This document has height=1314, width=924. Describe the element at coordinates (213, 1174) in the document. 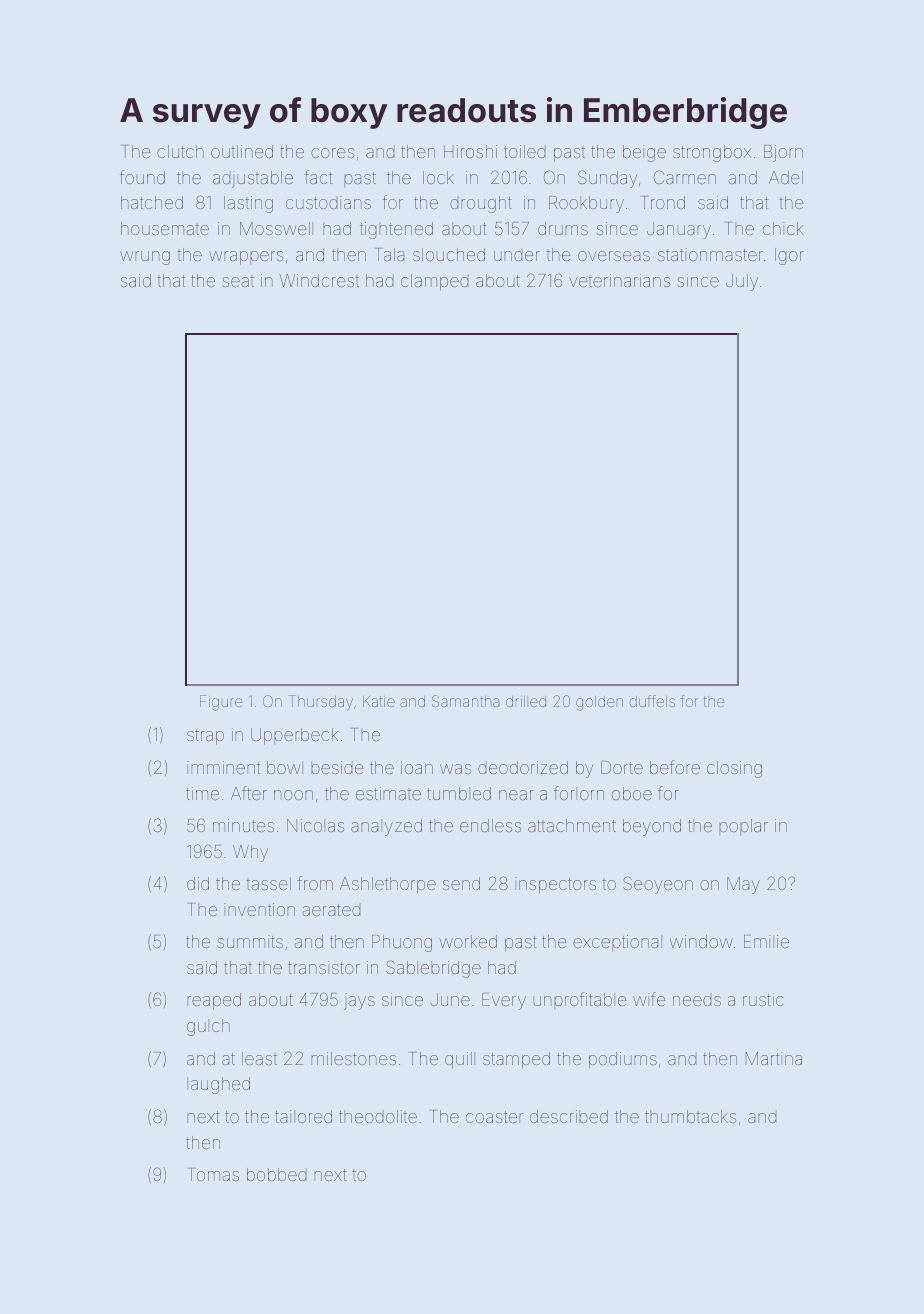

I see `Tomas` at that location.
